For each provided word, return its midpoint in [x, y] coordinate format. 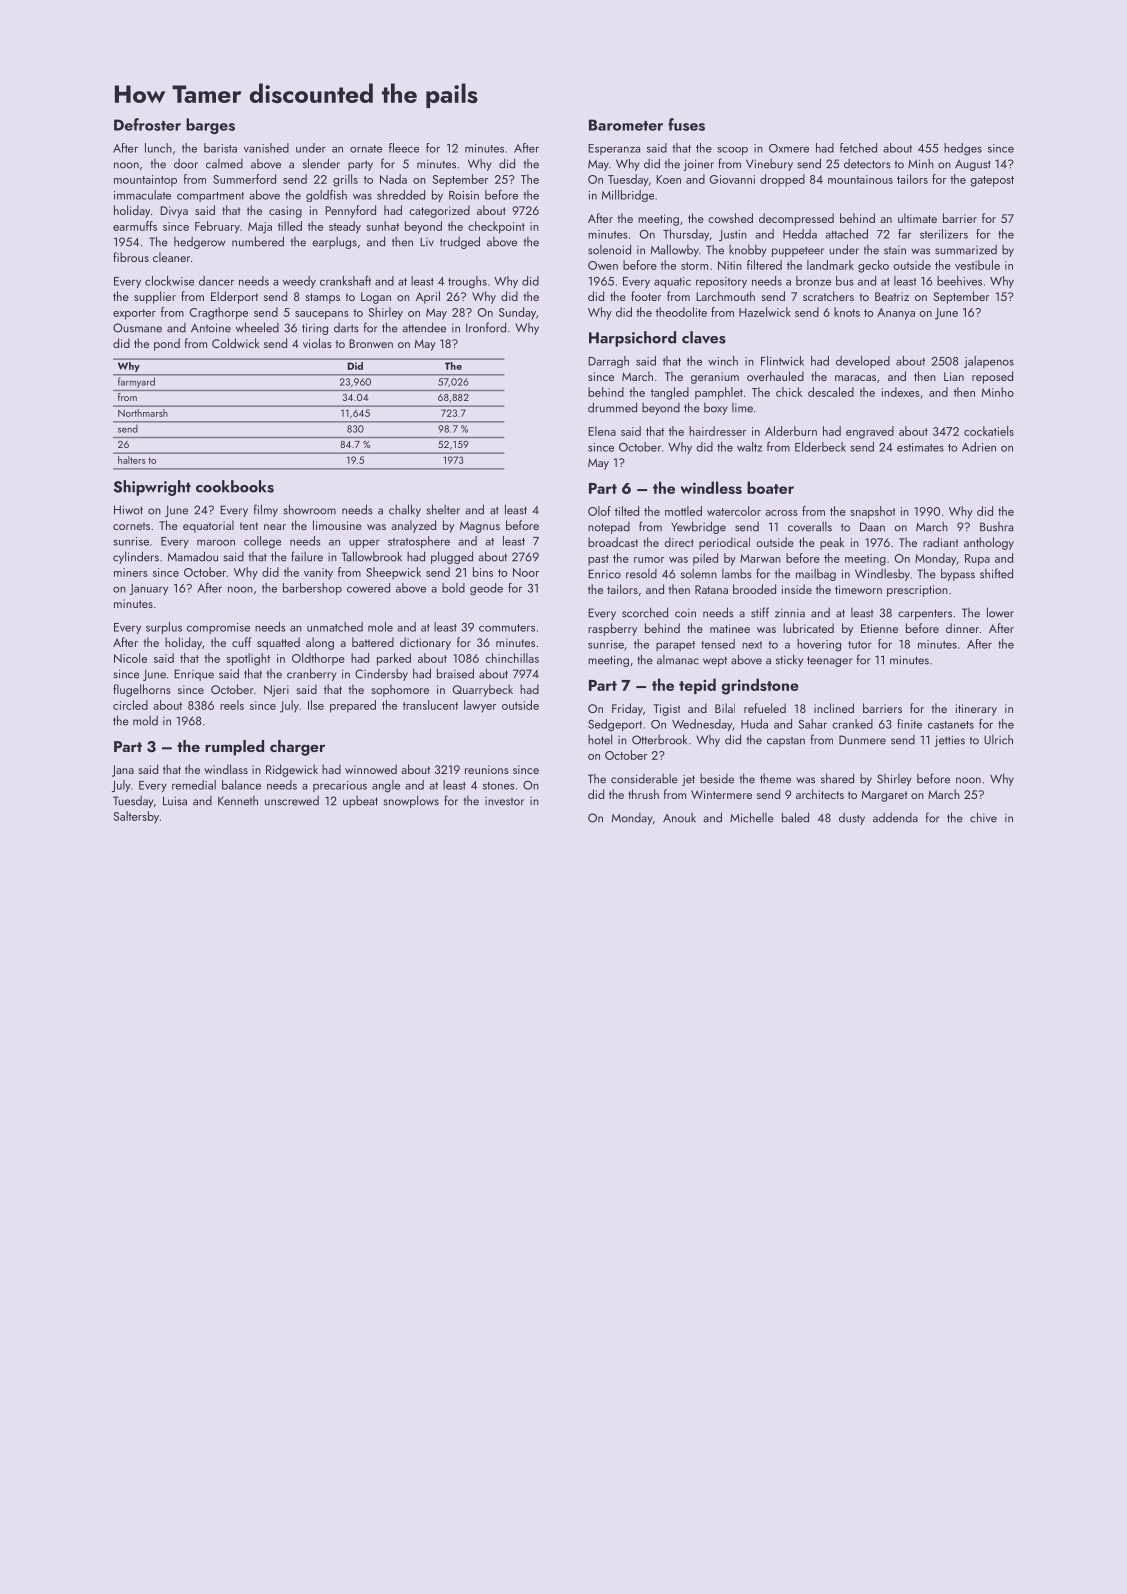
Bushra [996, 527]
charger [297, 748]
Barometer [626, 125]
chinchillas [512, 658]
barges [210, 126]
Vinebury [769, 165]
